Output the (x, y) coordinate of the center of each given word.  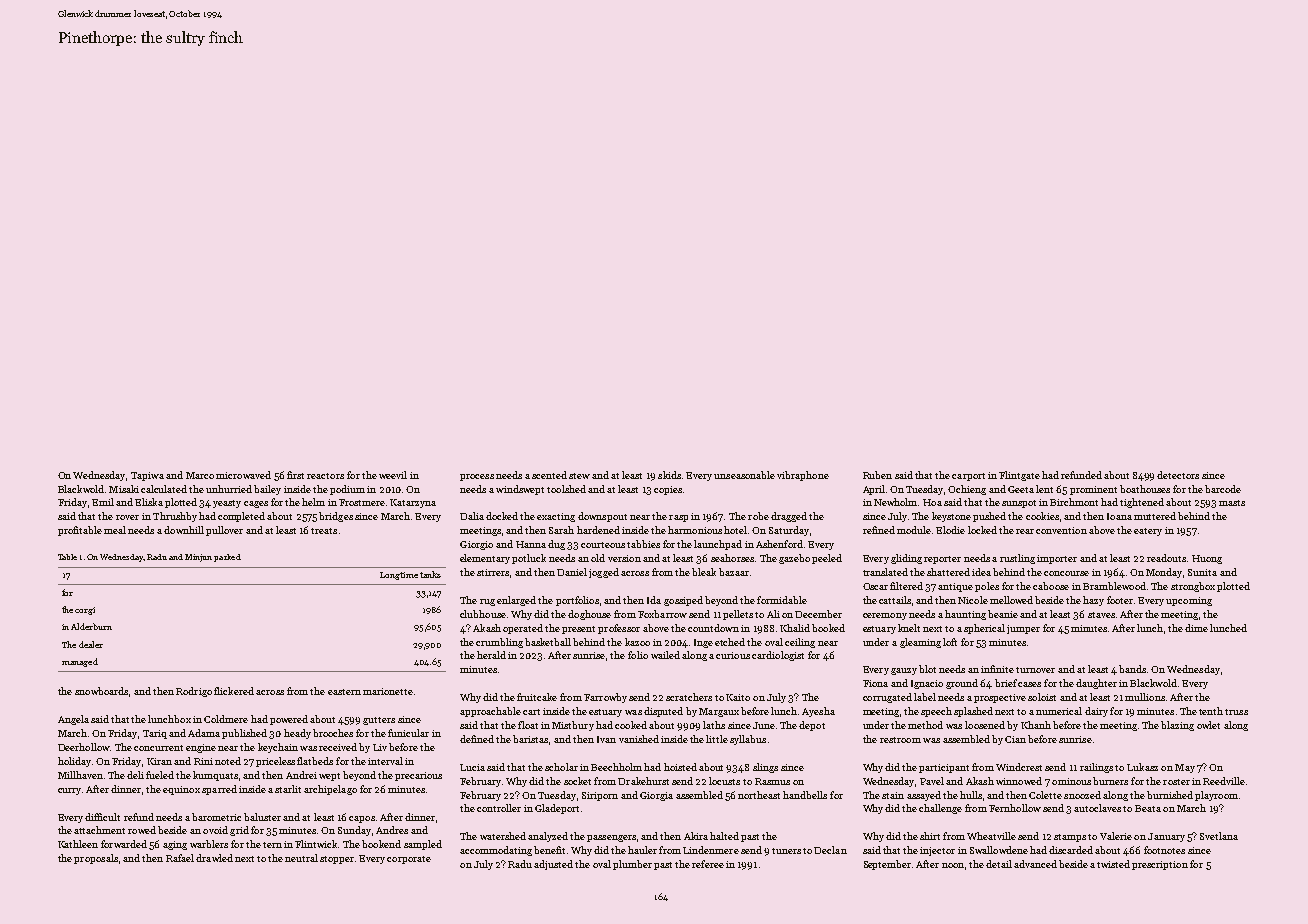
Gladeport (557, 809)
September (887, 865)
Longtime (399, 576)
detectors (1178, 475)
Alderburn (91, 626)
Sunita (1202, 572)
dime (1196, 628)
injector (937, 851)
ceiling (800, 643)
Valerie (1116, 836)
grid (239, 831)
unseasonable (744, 475)
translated (885, 572)
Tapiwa (147, 476)
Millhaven (80, 775)
